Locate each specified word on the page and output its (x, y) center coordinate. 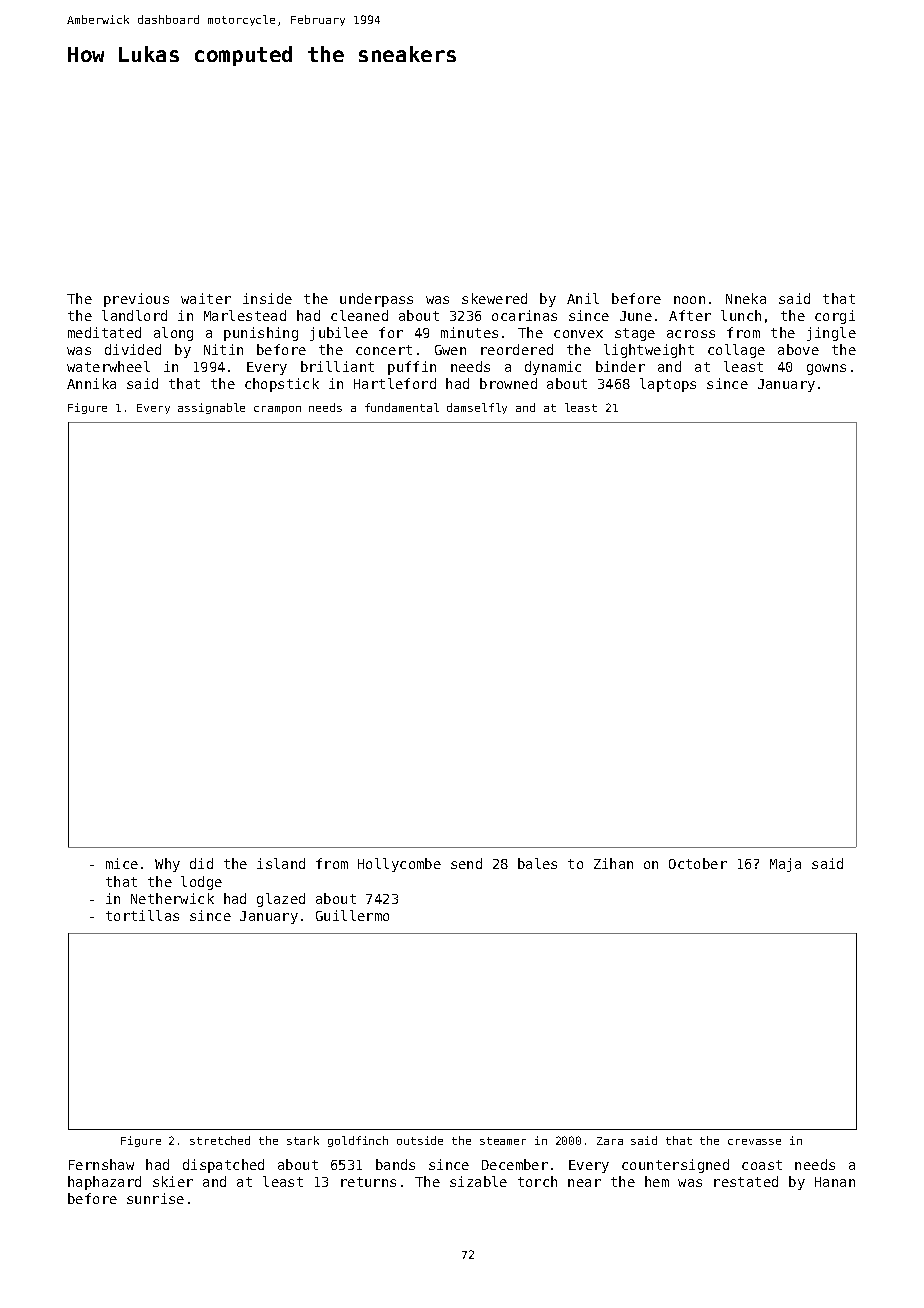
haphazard (104, 1183)
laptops (668, 385)
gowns (826, 369)
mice (122, 863)
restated (746, 1181)
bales (537, 863)
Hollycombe (399, 865)
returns (368, 1182)
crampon (277, 410)
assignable (211, 408)
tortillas (142, 915)
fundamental (402, 407)
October (698, 863)
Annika (91, 383)
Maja (785, 865)
